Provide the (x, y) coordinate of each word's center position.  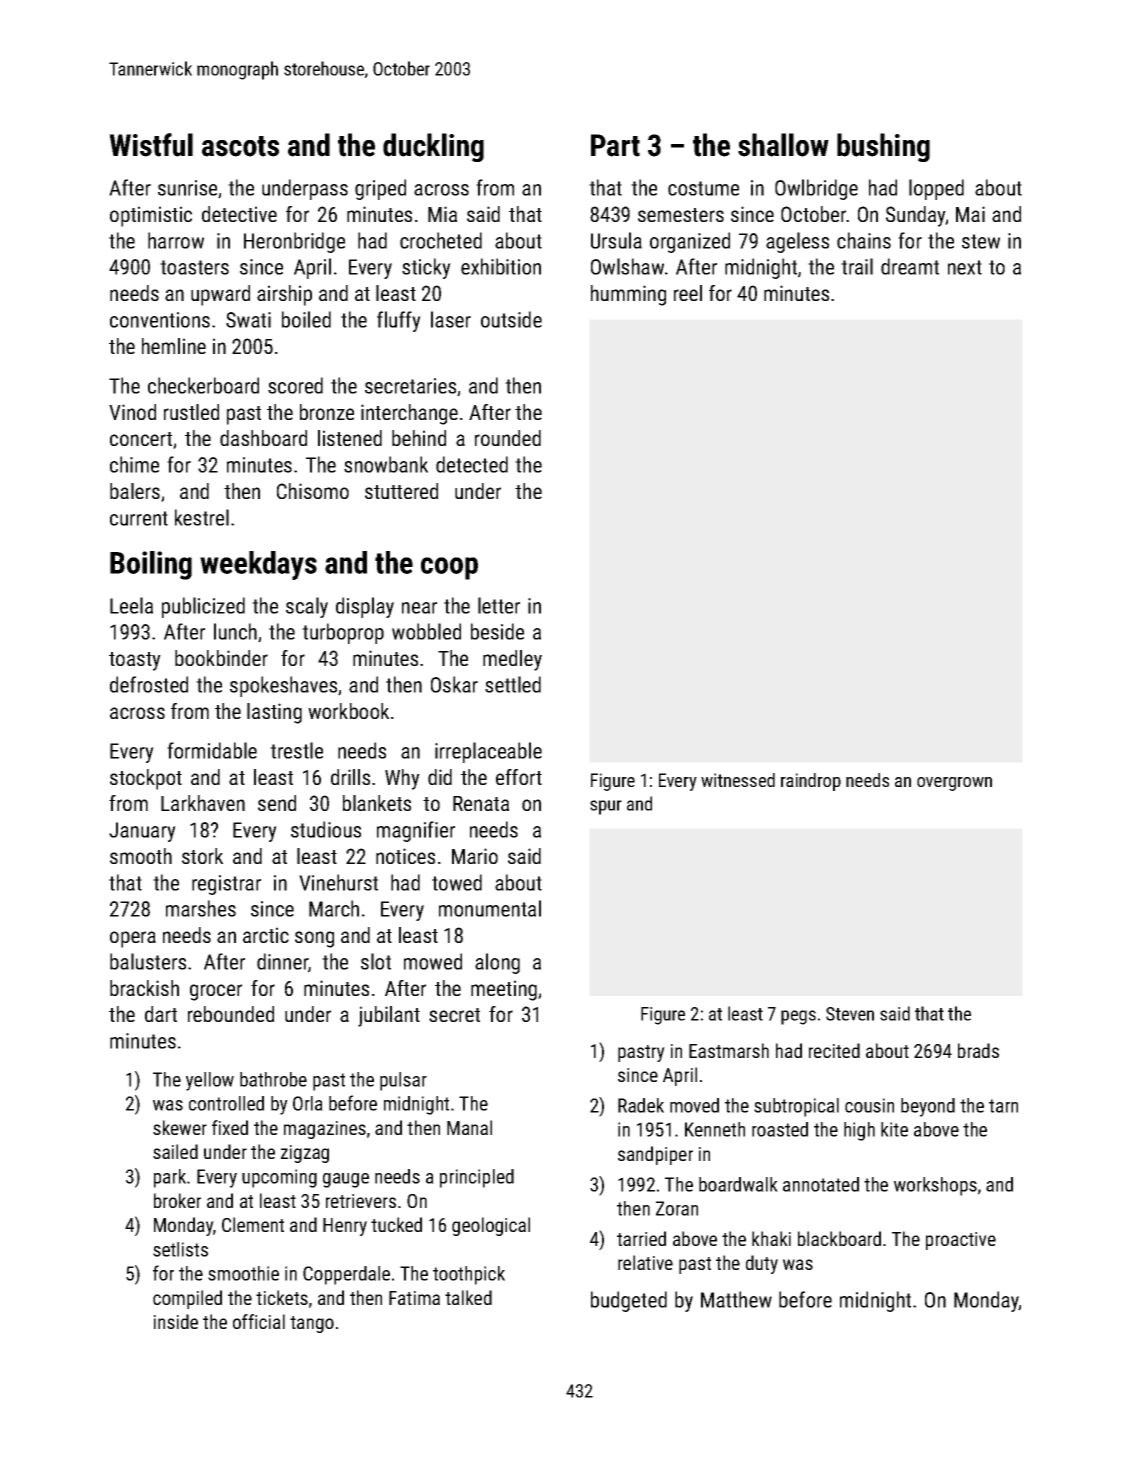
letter (499, 605)
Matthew (736, 1299)
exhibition (501, 266)
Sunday (916, 216)
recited (834, 1050)
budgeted (629, 1301)
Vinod (132, 412)
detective (239, 214)
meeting (504, 990)
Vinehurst (338, 882)
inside (176, 1321)
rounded (508, 438)
